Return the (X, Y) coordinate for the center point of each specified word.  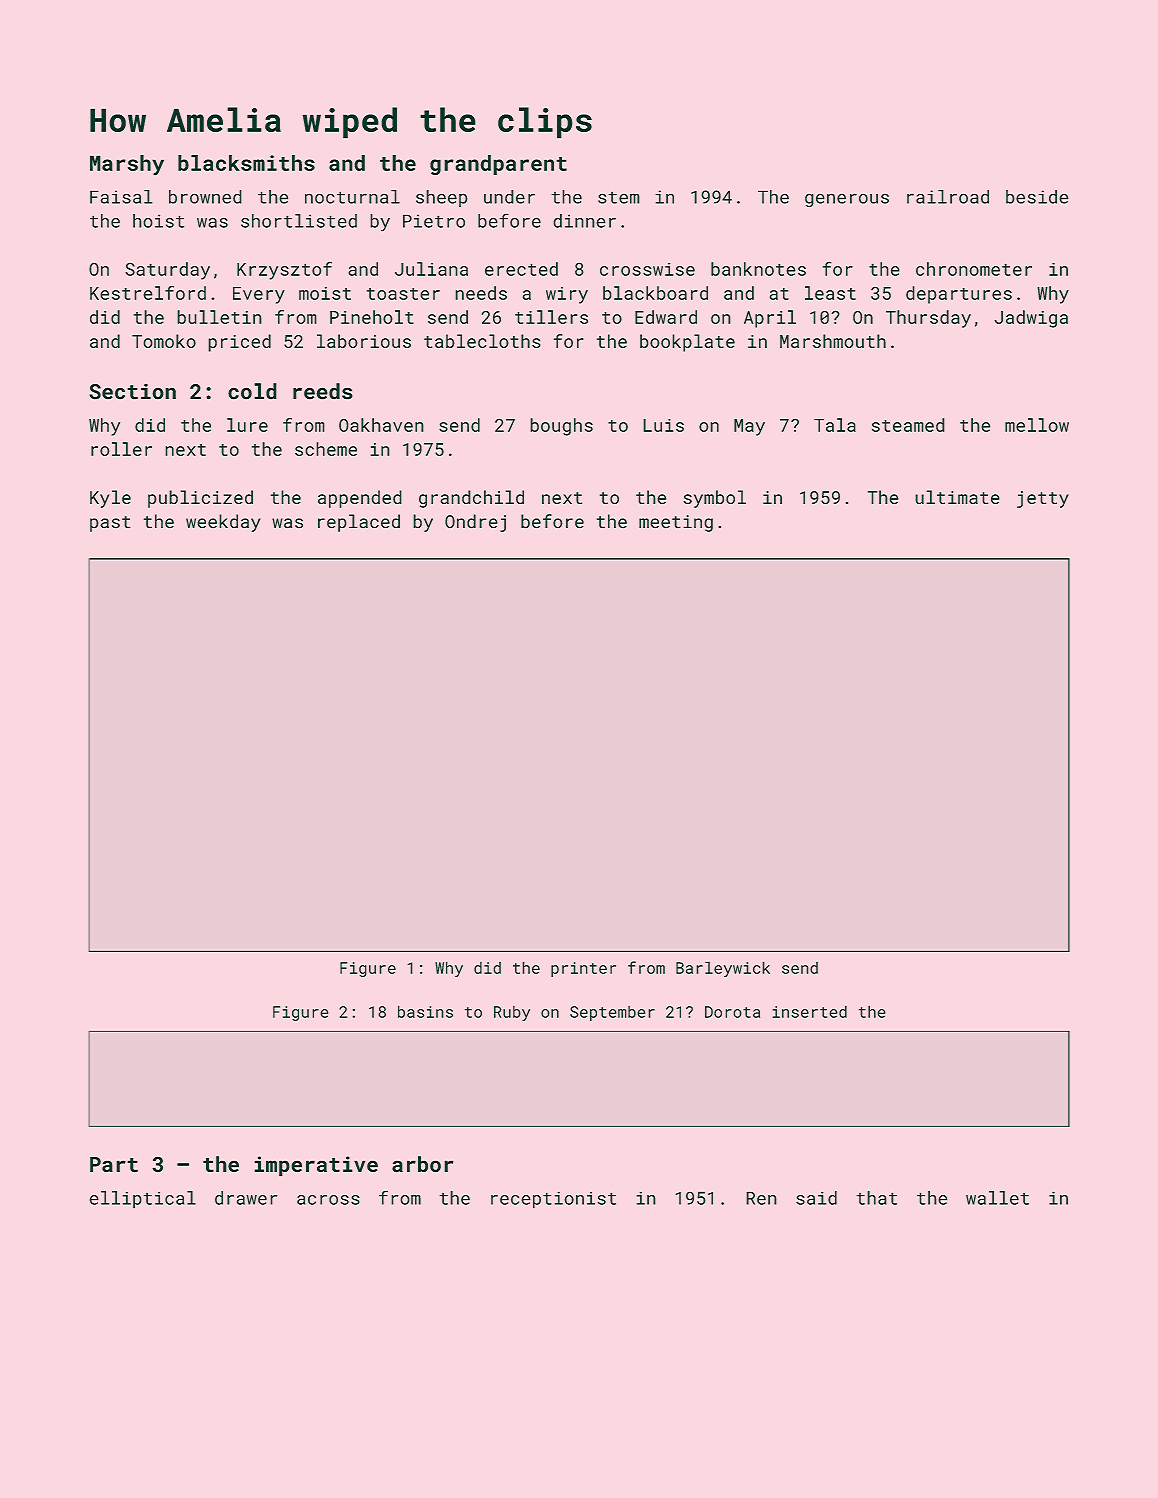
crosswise (647, 269)
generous (847, 200)
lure (247, 425)
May (749, 427)
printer (583, 969)
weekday (223, 523)
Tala (835, 425)
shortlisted (299, 221)
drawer (246, 1198)
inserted (810, 1011)
